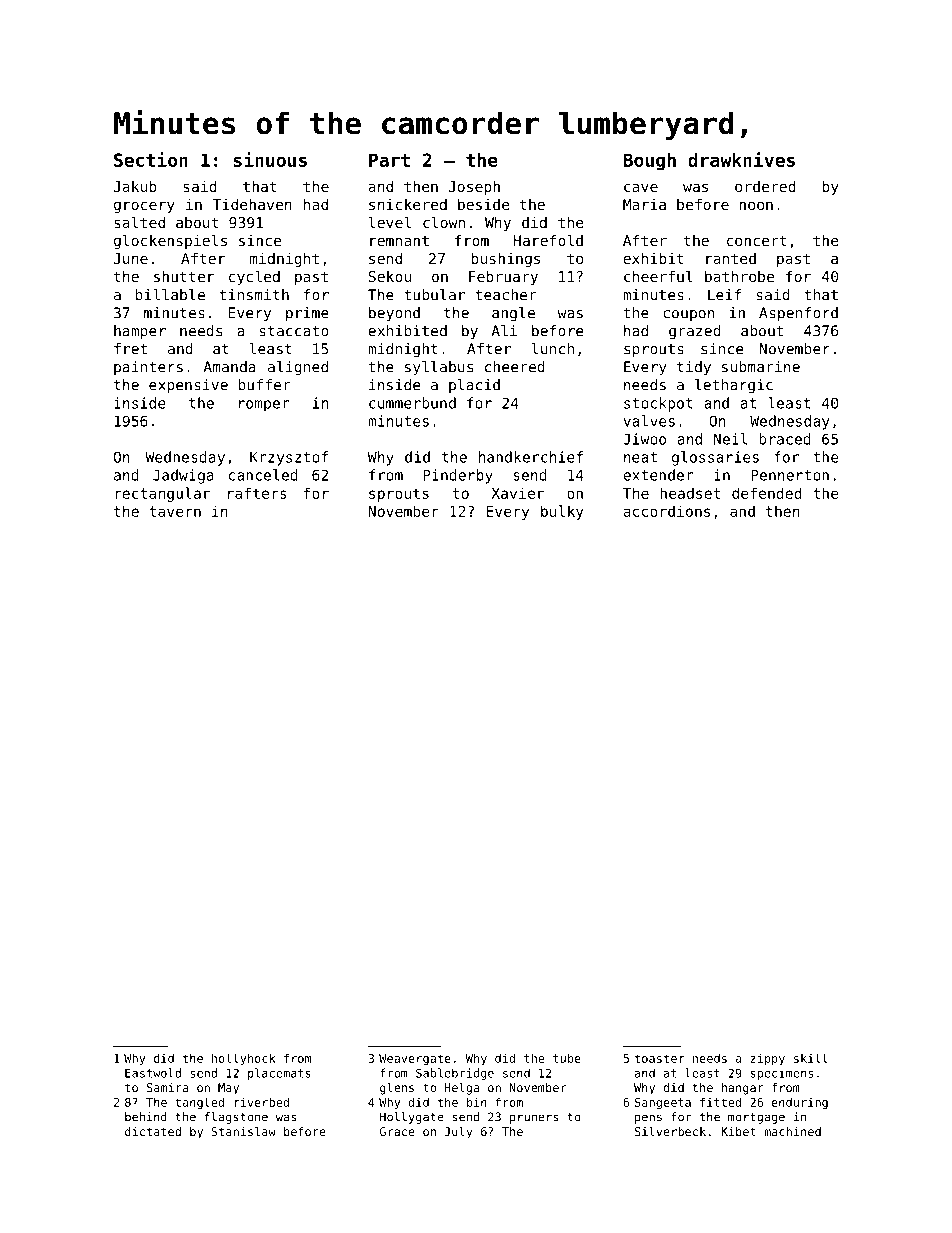 The width and height of the document is (952, 1233). I want to click on Aspenford, so click(798, 314).
